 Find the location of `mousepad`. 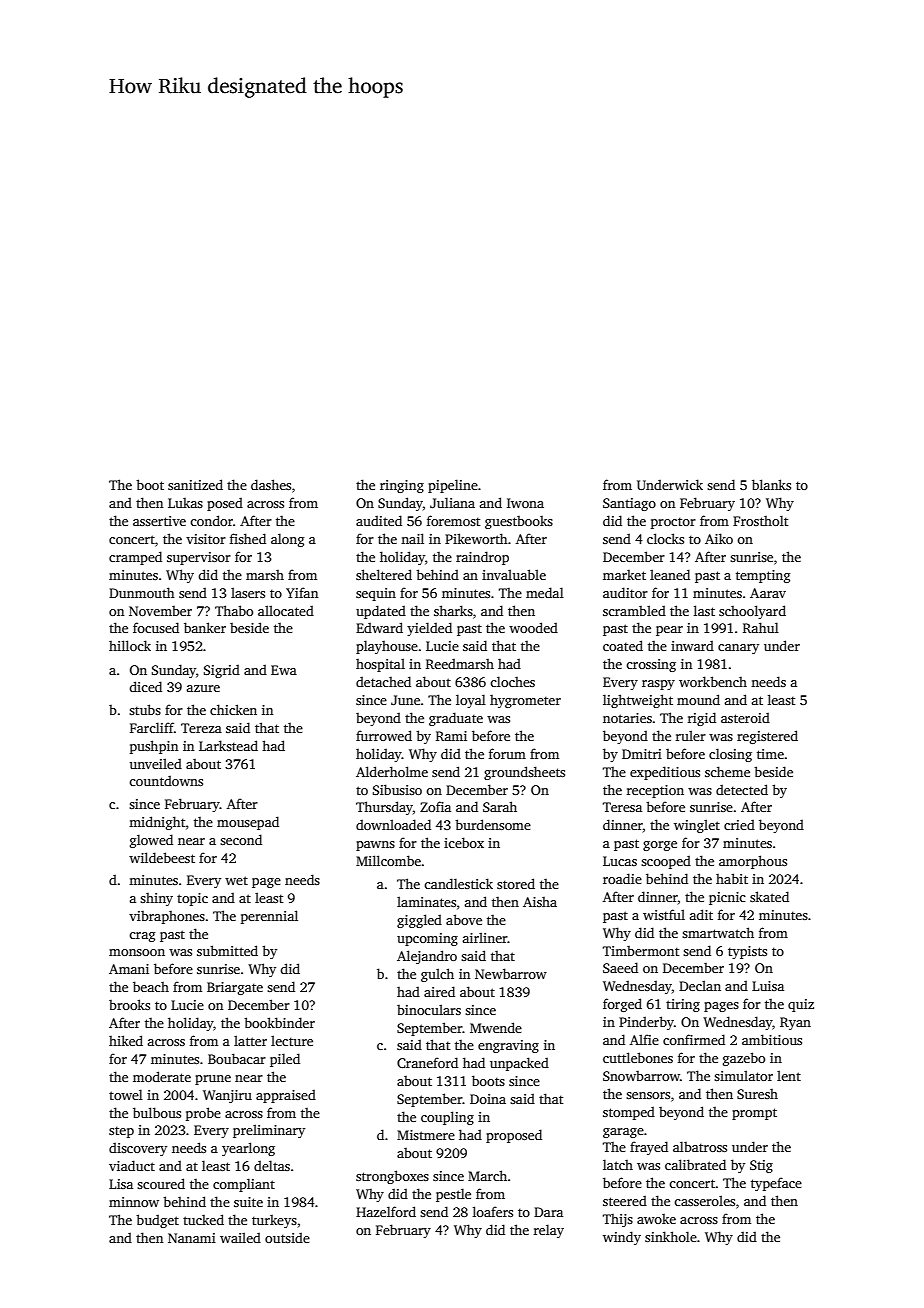

mousepad is located at coordinates (248, 823).
